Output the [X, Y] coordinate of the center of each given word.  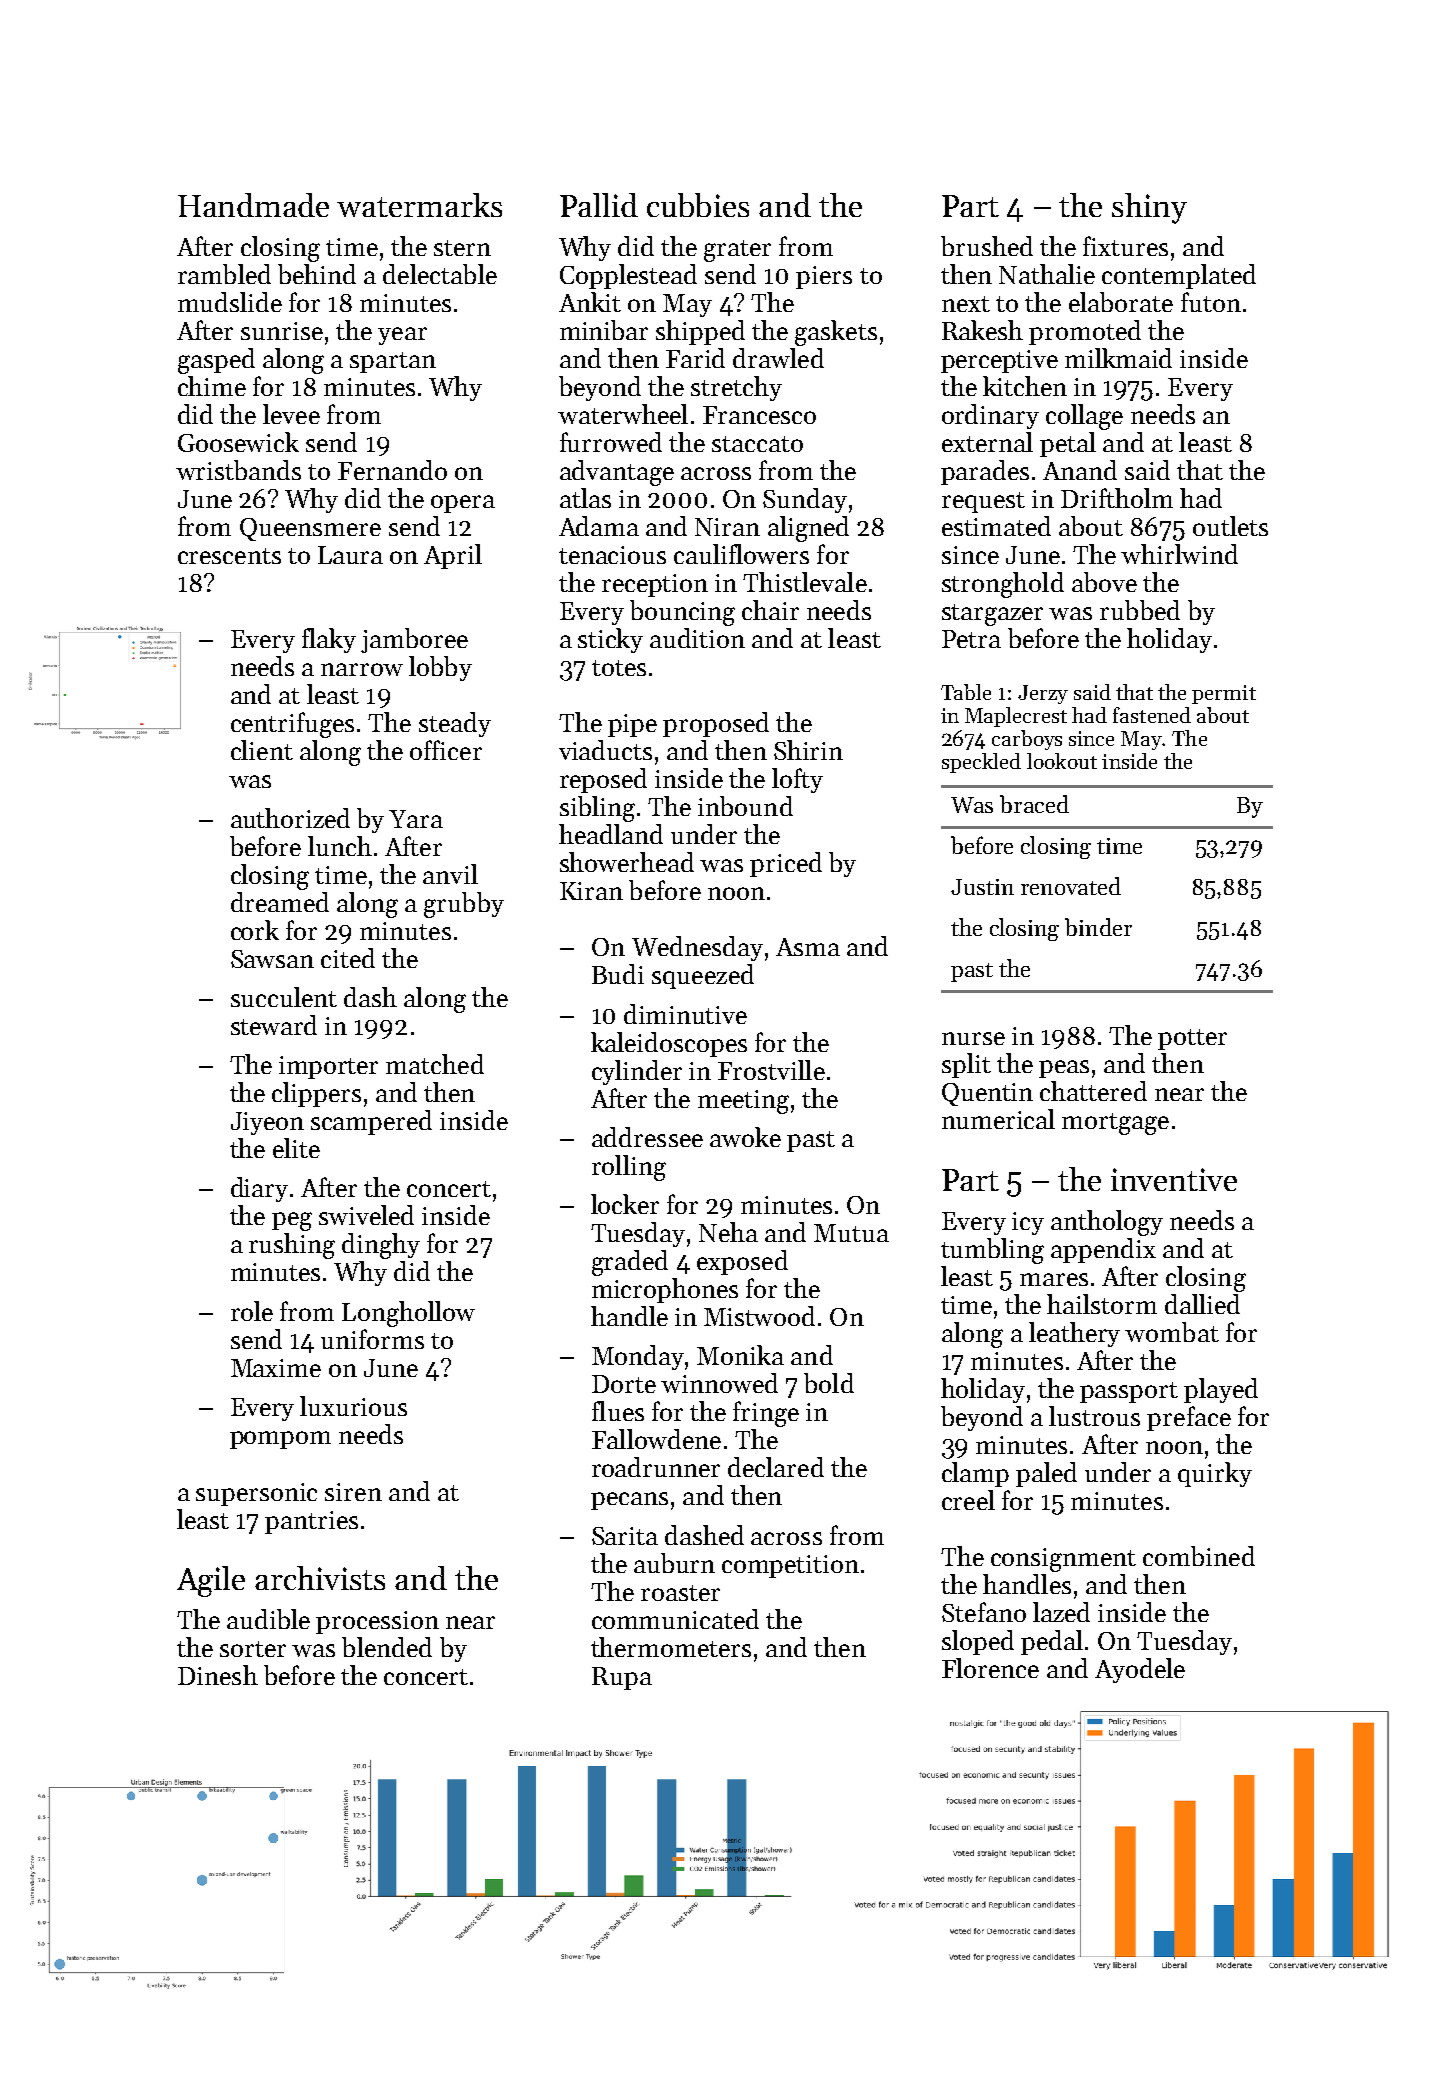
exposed [742, 1262]
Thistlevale [805, 582]
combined [1199, 1556]
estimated [996, 526]
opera [463, 504]
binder [1098, 927]
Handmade [253, 205]
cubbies [698, 205]
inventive [1174, 1179]
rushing [292, 1246]
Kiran [591, 891]
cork [255, 930]
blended [387, 1647]
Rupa [622, 1678]
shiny [1149, 208]
